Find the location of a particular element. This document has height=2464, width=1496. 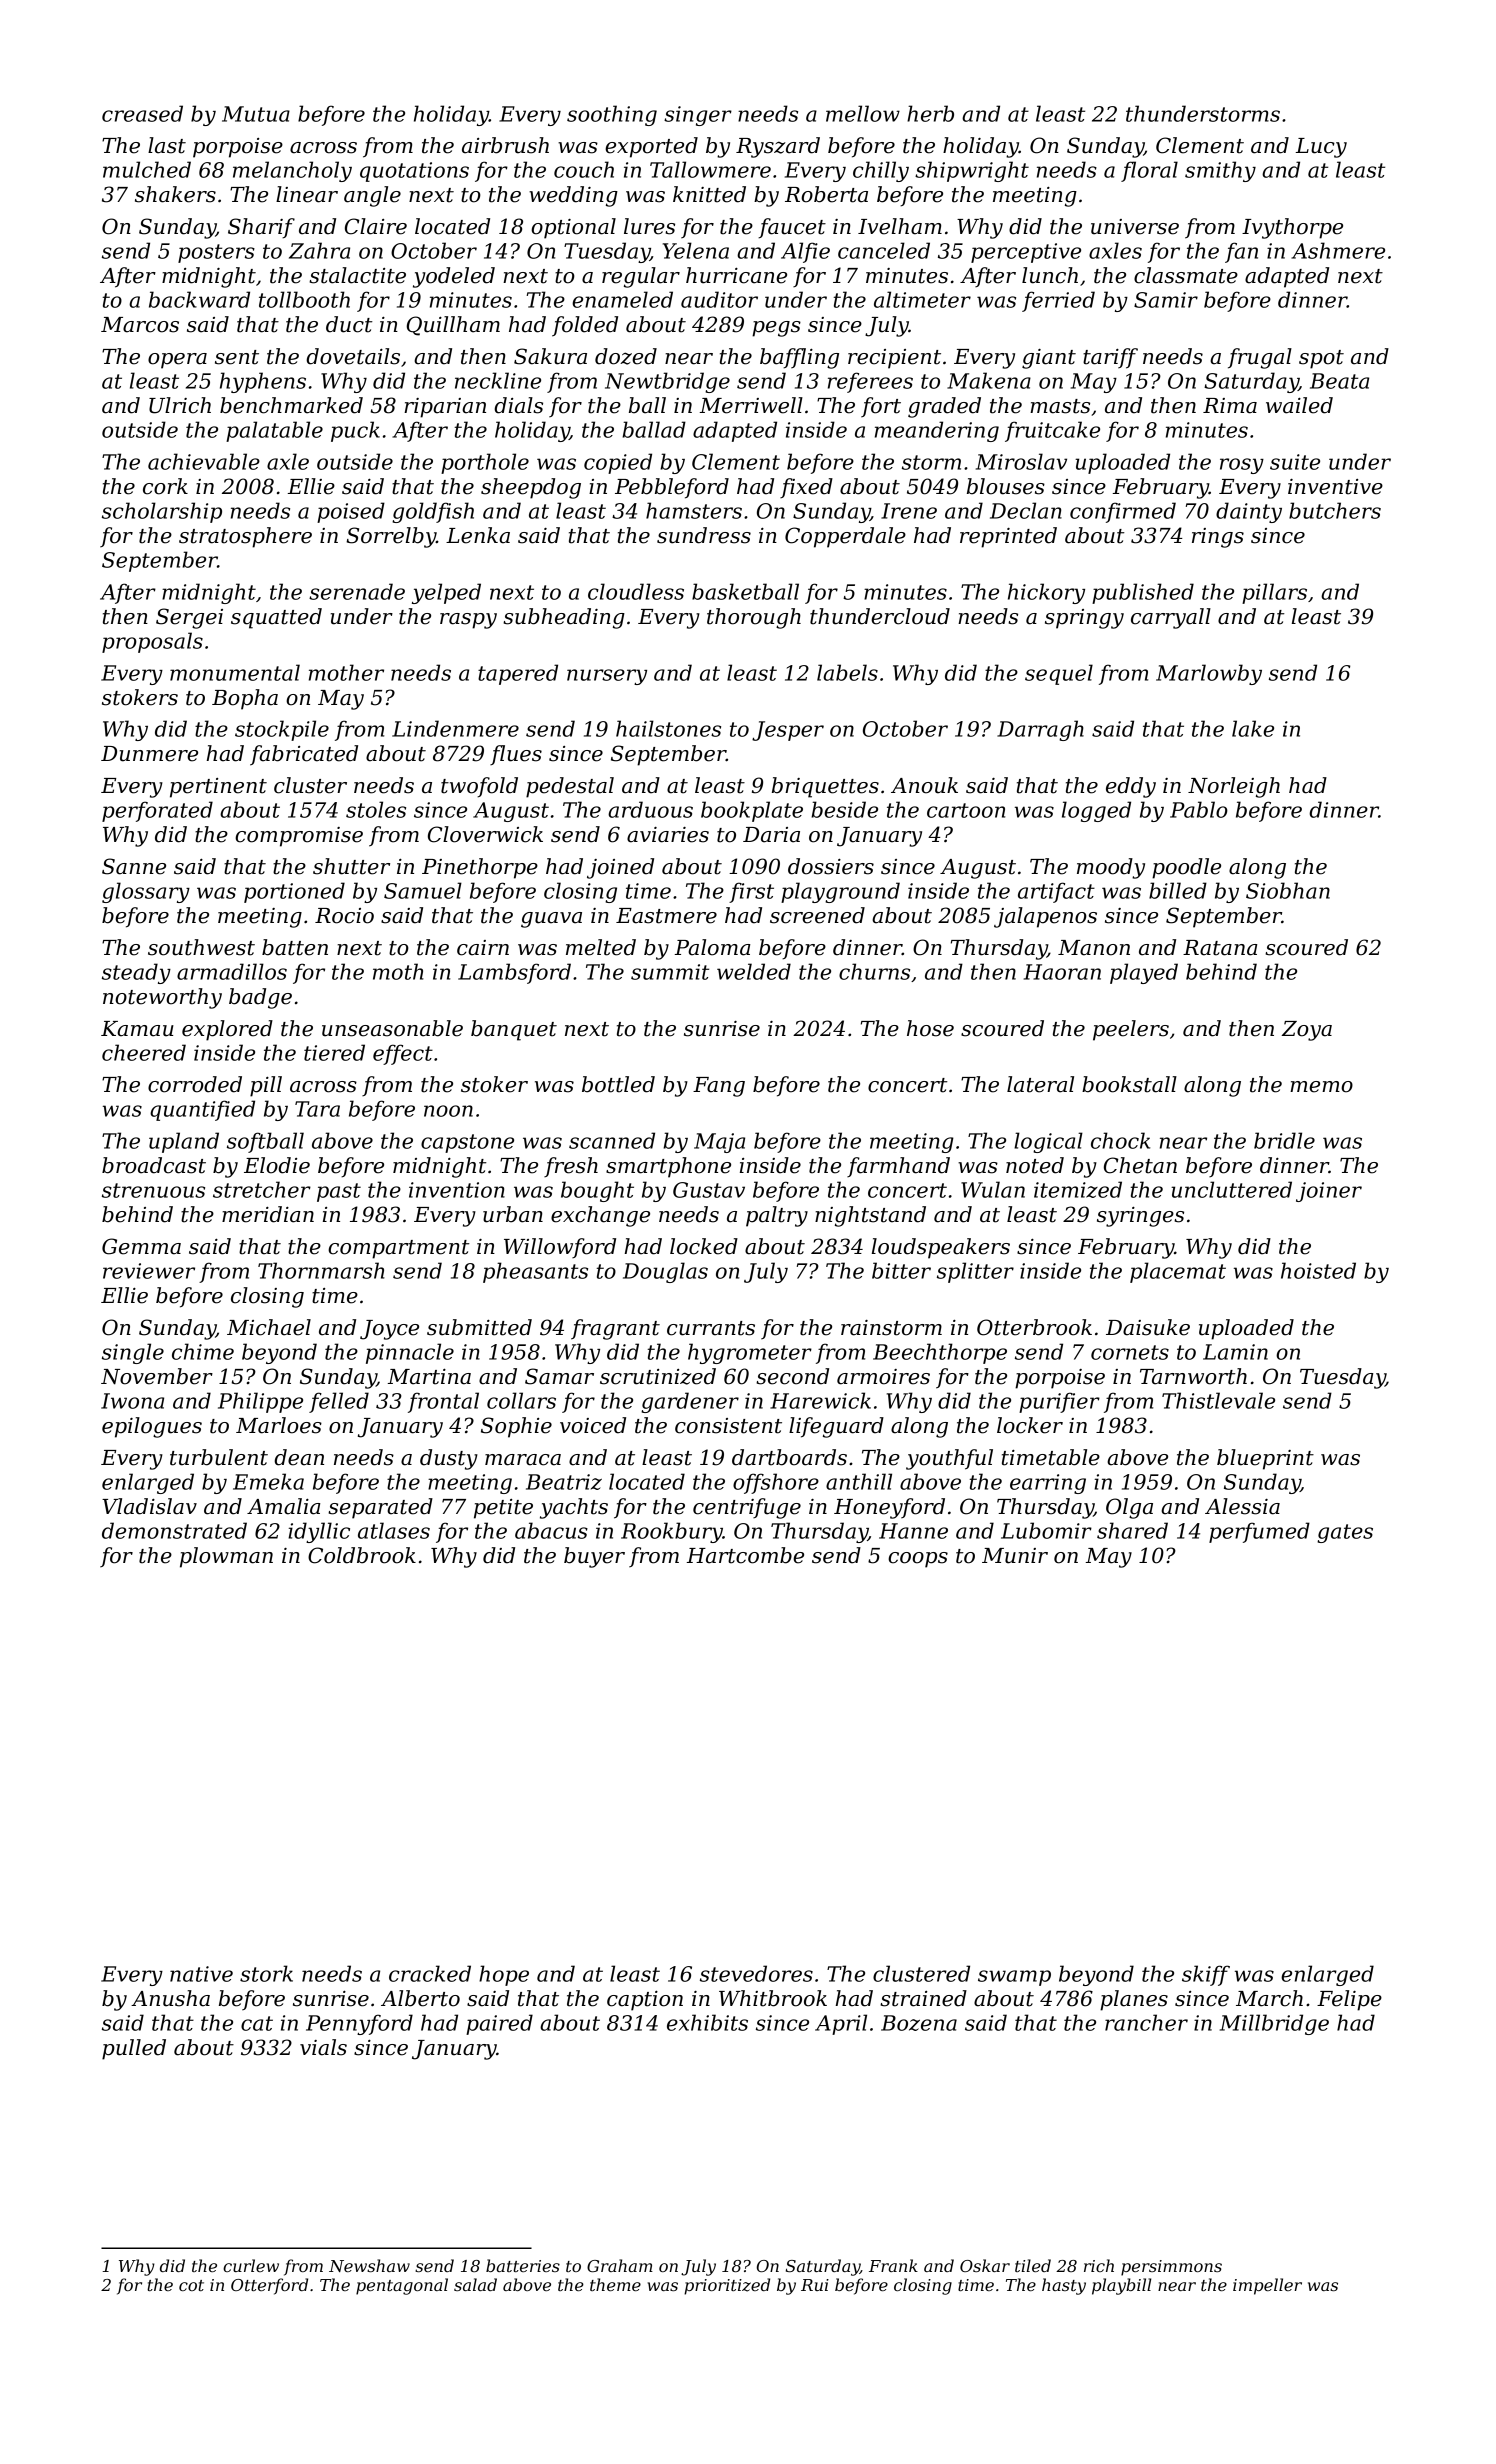

memo is located at coordinates (1321, 1087).
